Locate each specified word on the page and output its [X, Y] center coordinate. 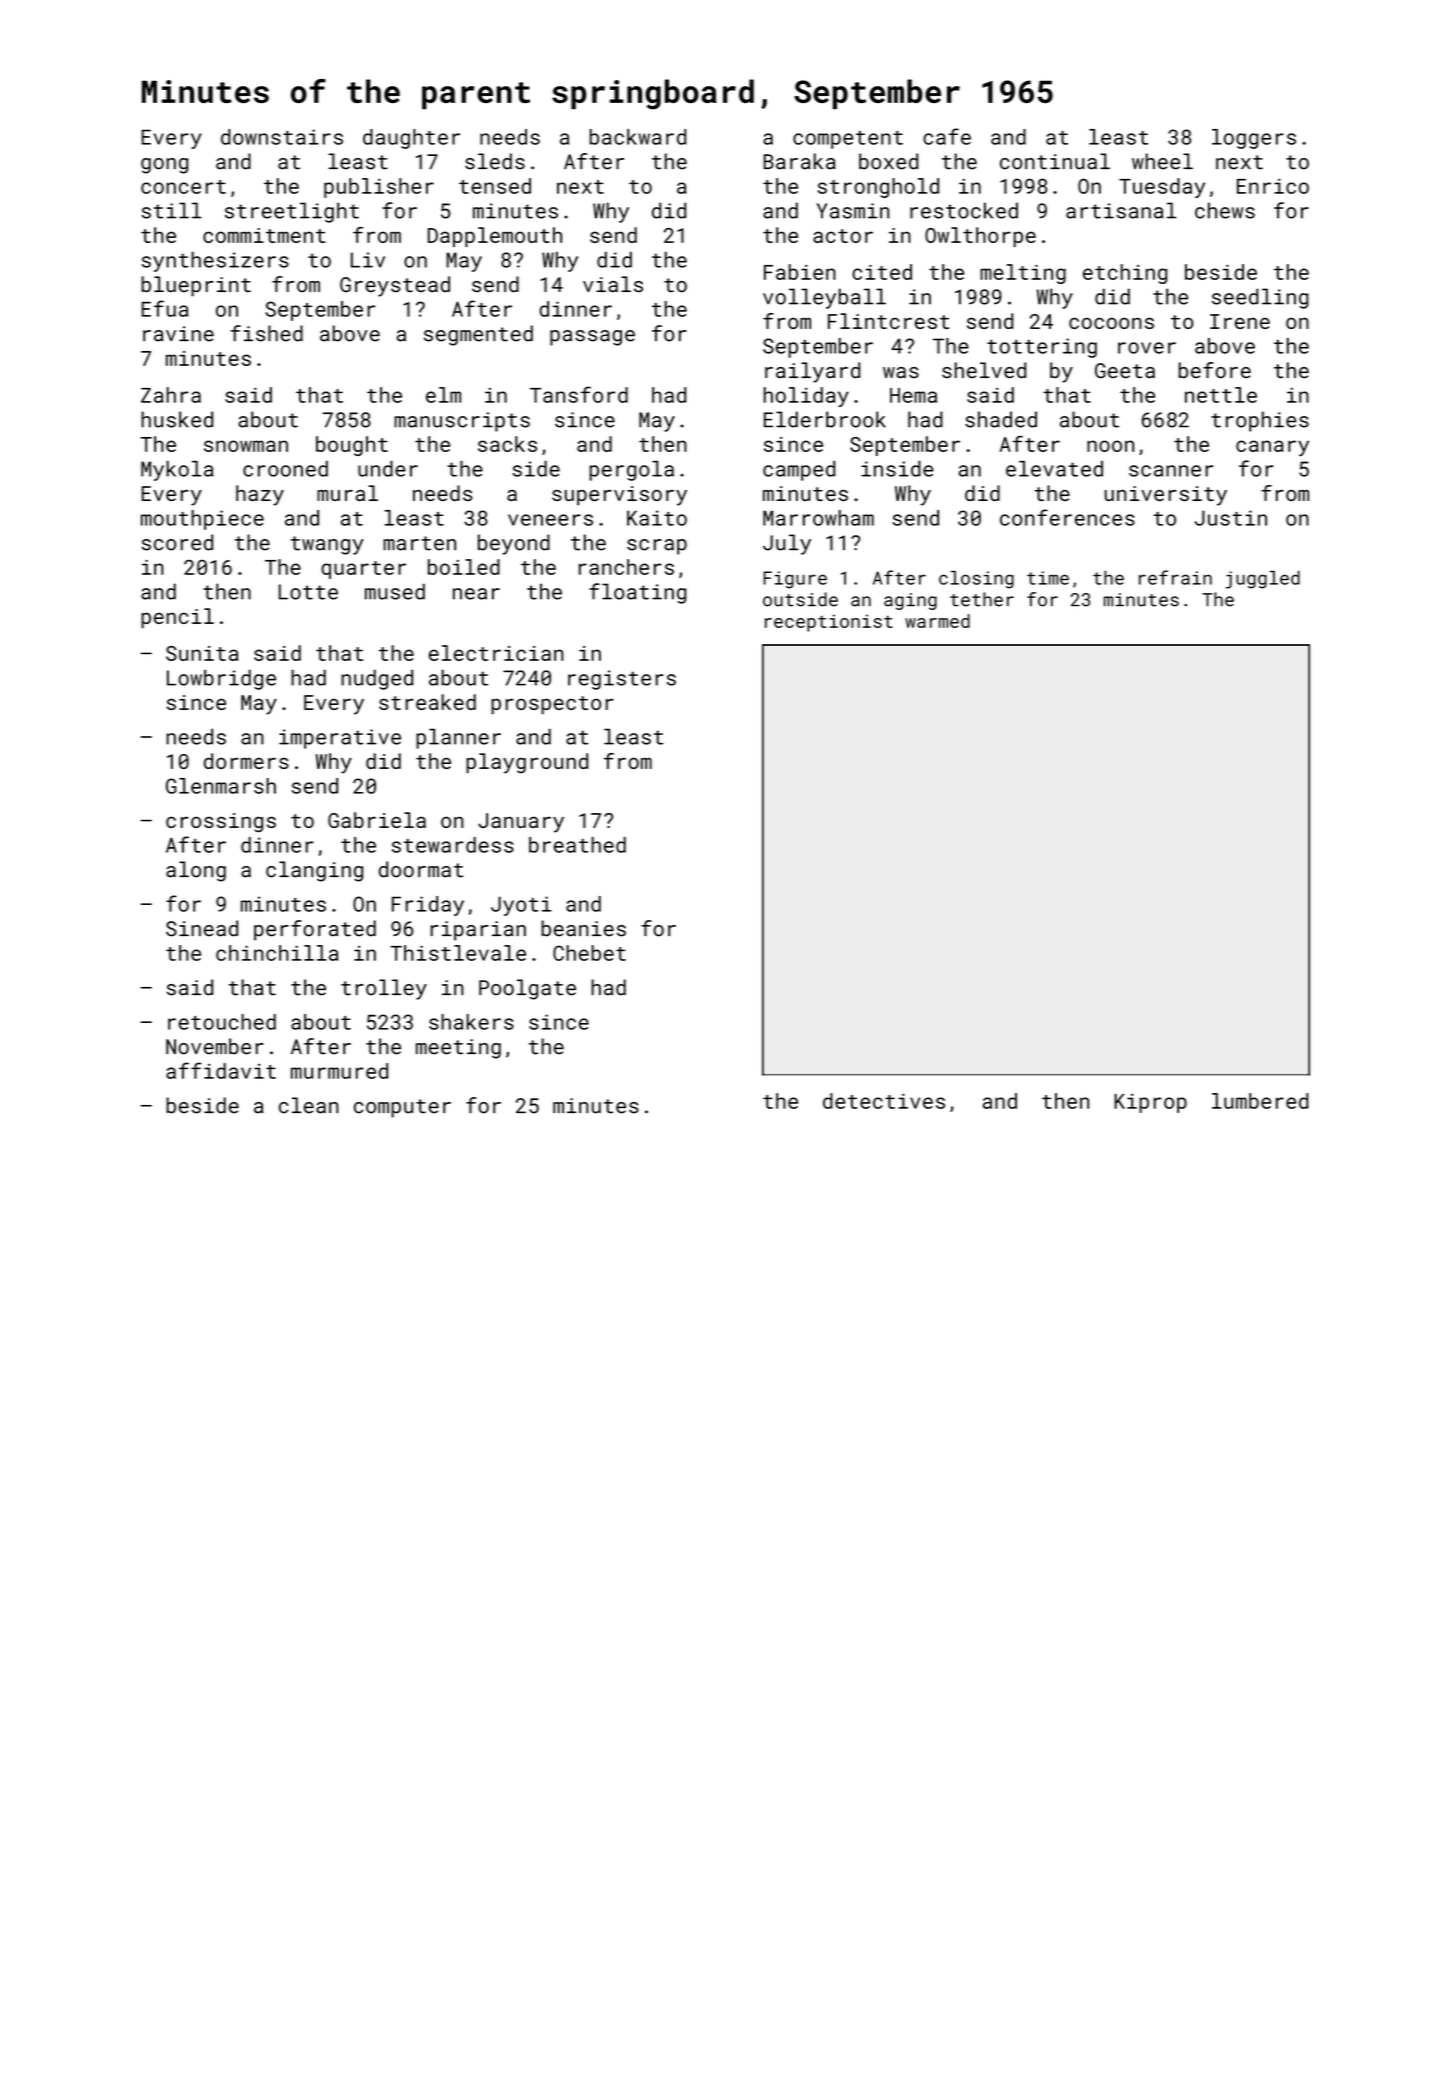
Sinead [202, 928]
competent [848, 140]
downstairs [282, 137]
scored [177, 542]
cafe [947, 136]
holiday [806, 397]
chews [1225, 210]
